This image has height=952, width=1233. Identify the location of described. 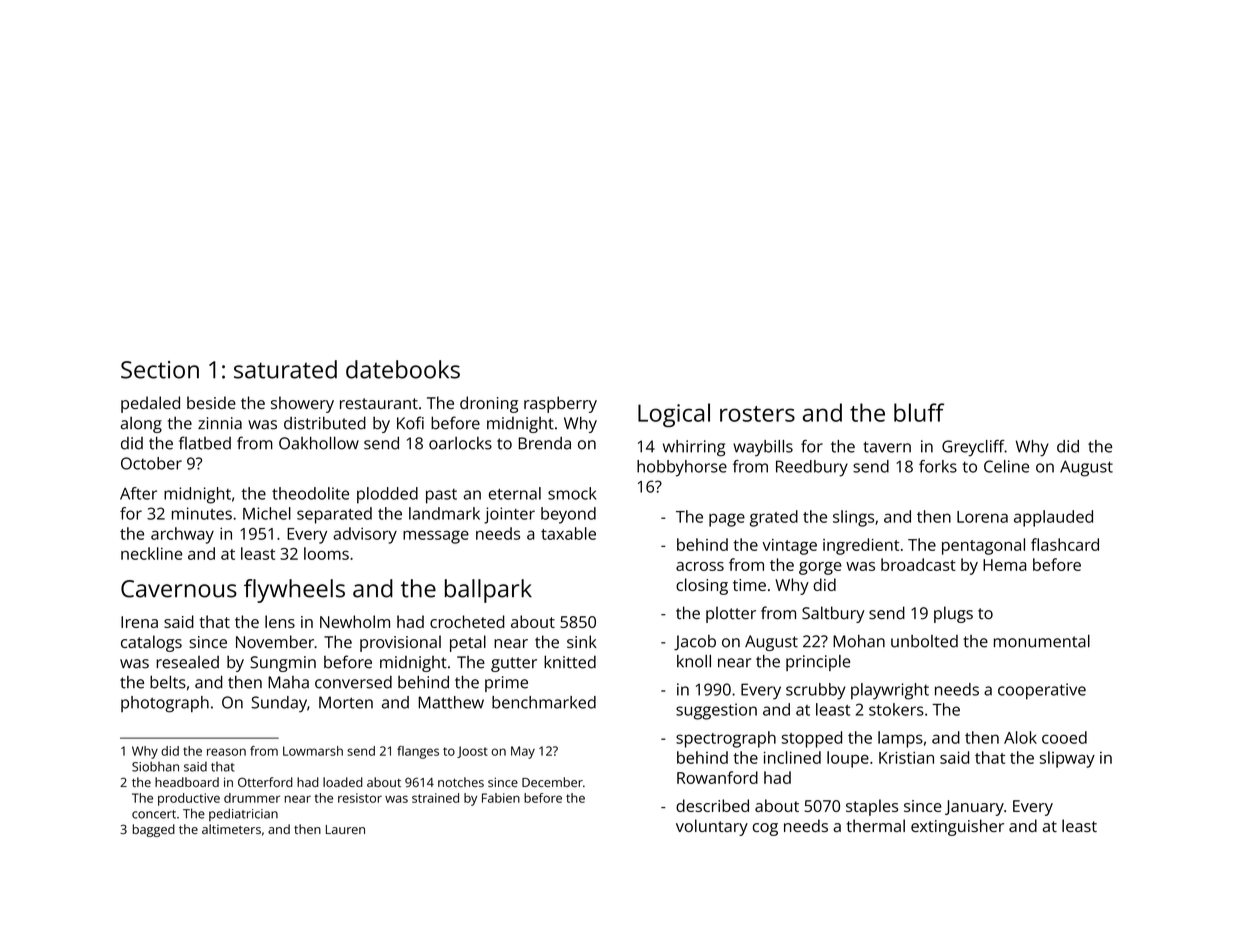
(712, 805).
